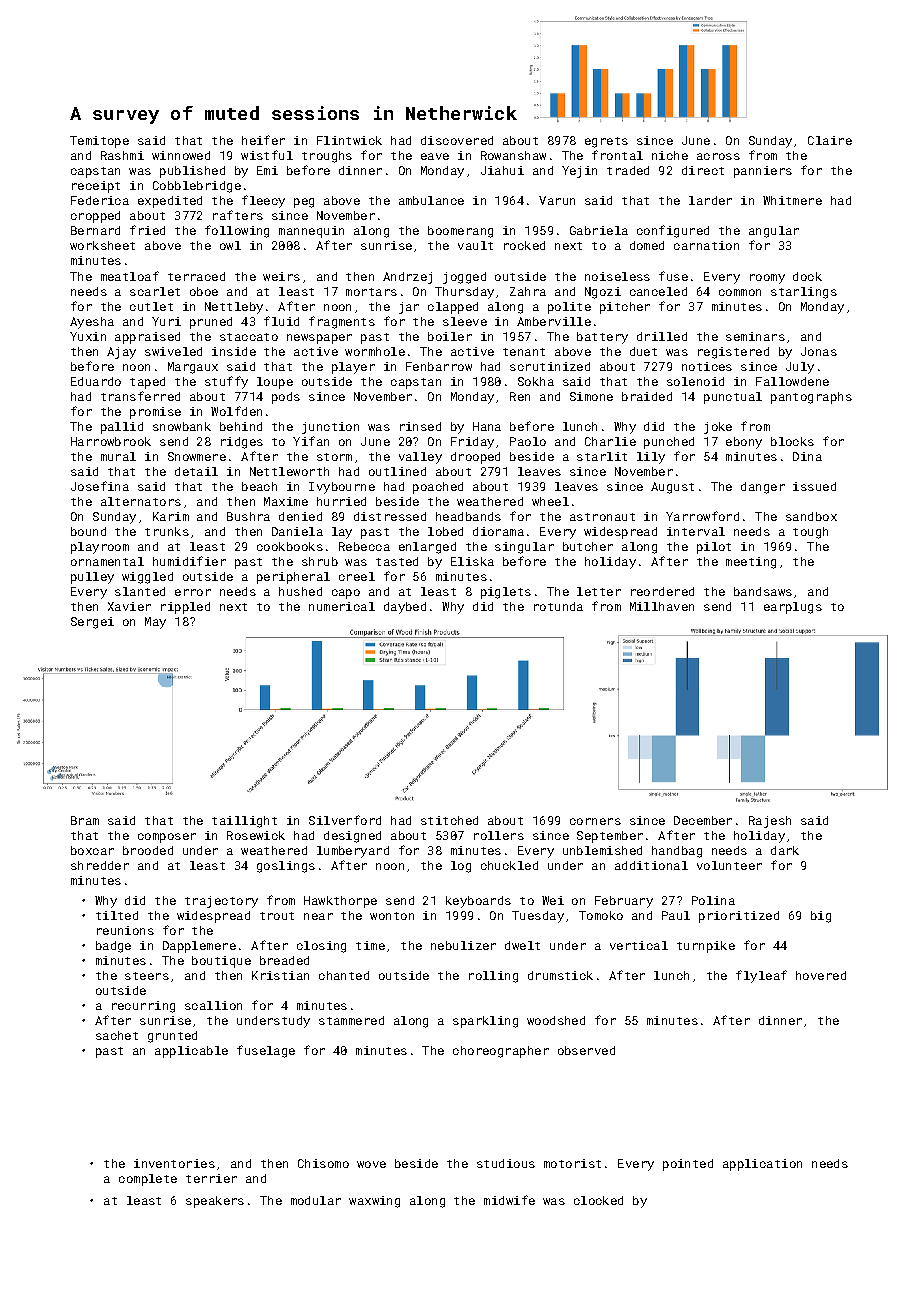 Image resolution: width=924 pixels, height=1308 pixels. What do you see at coordinates (453, 308) in the screenshot?
I see `clapped` at bounding box center [453, 308].
